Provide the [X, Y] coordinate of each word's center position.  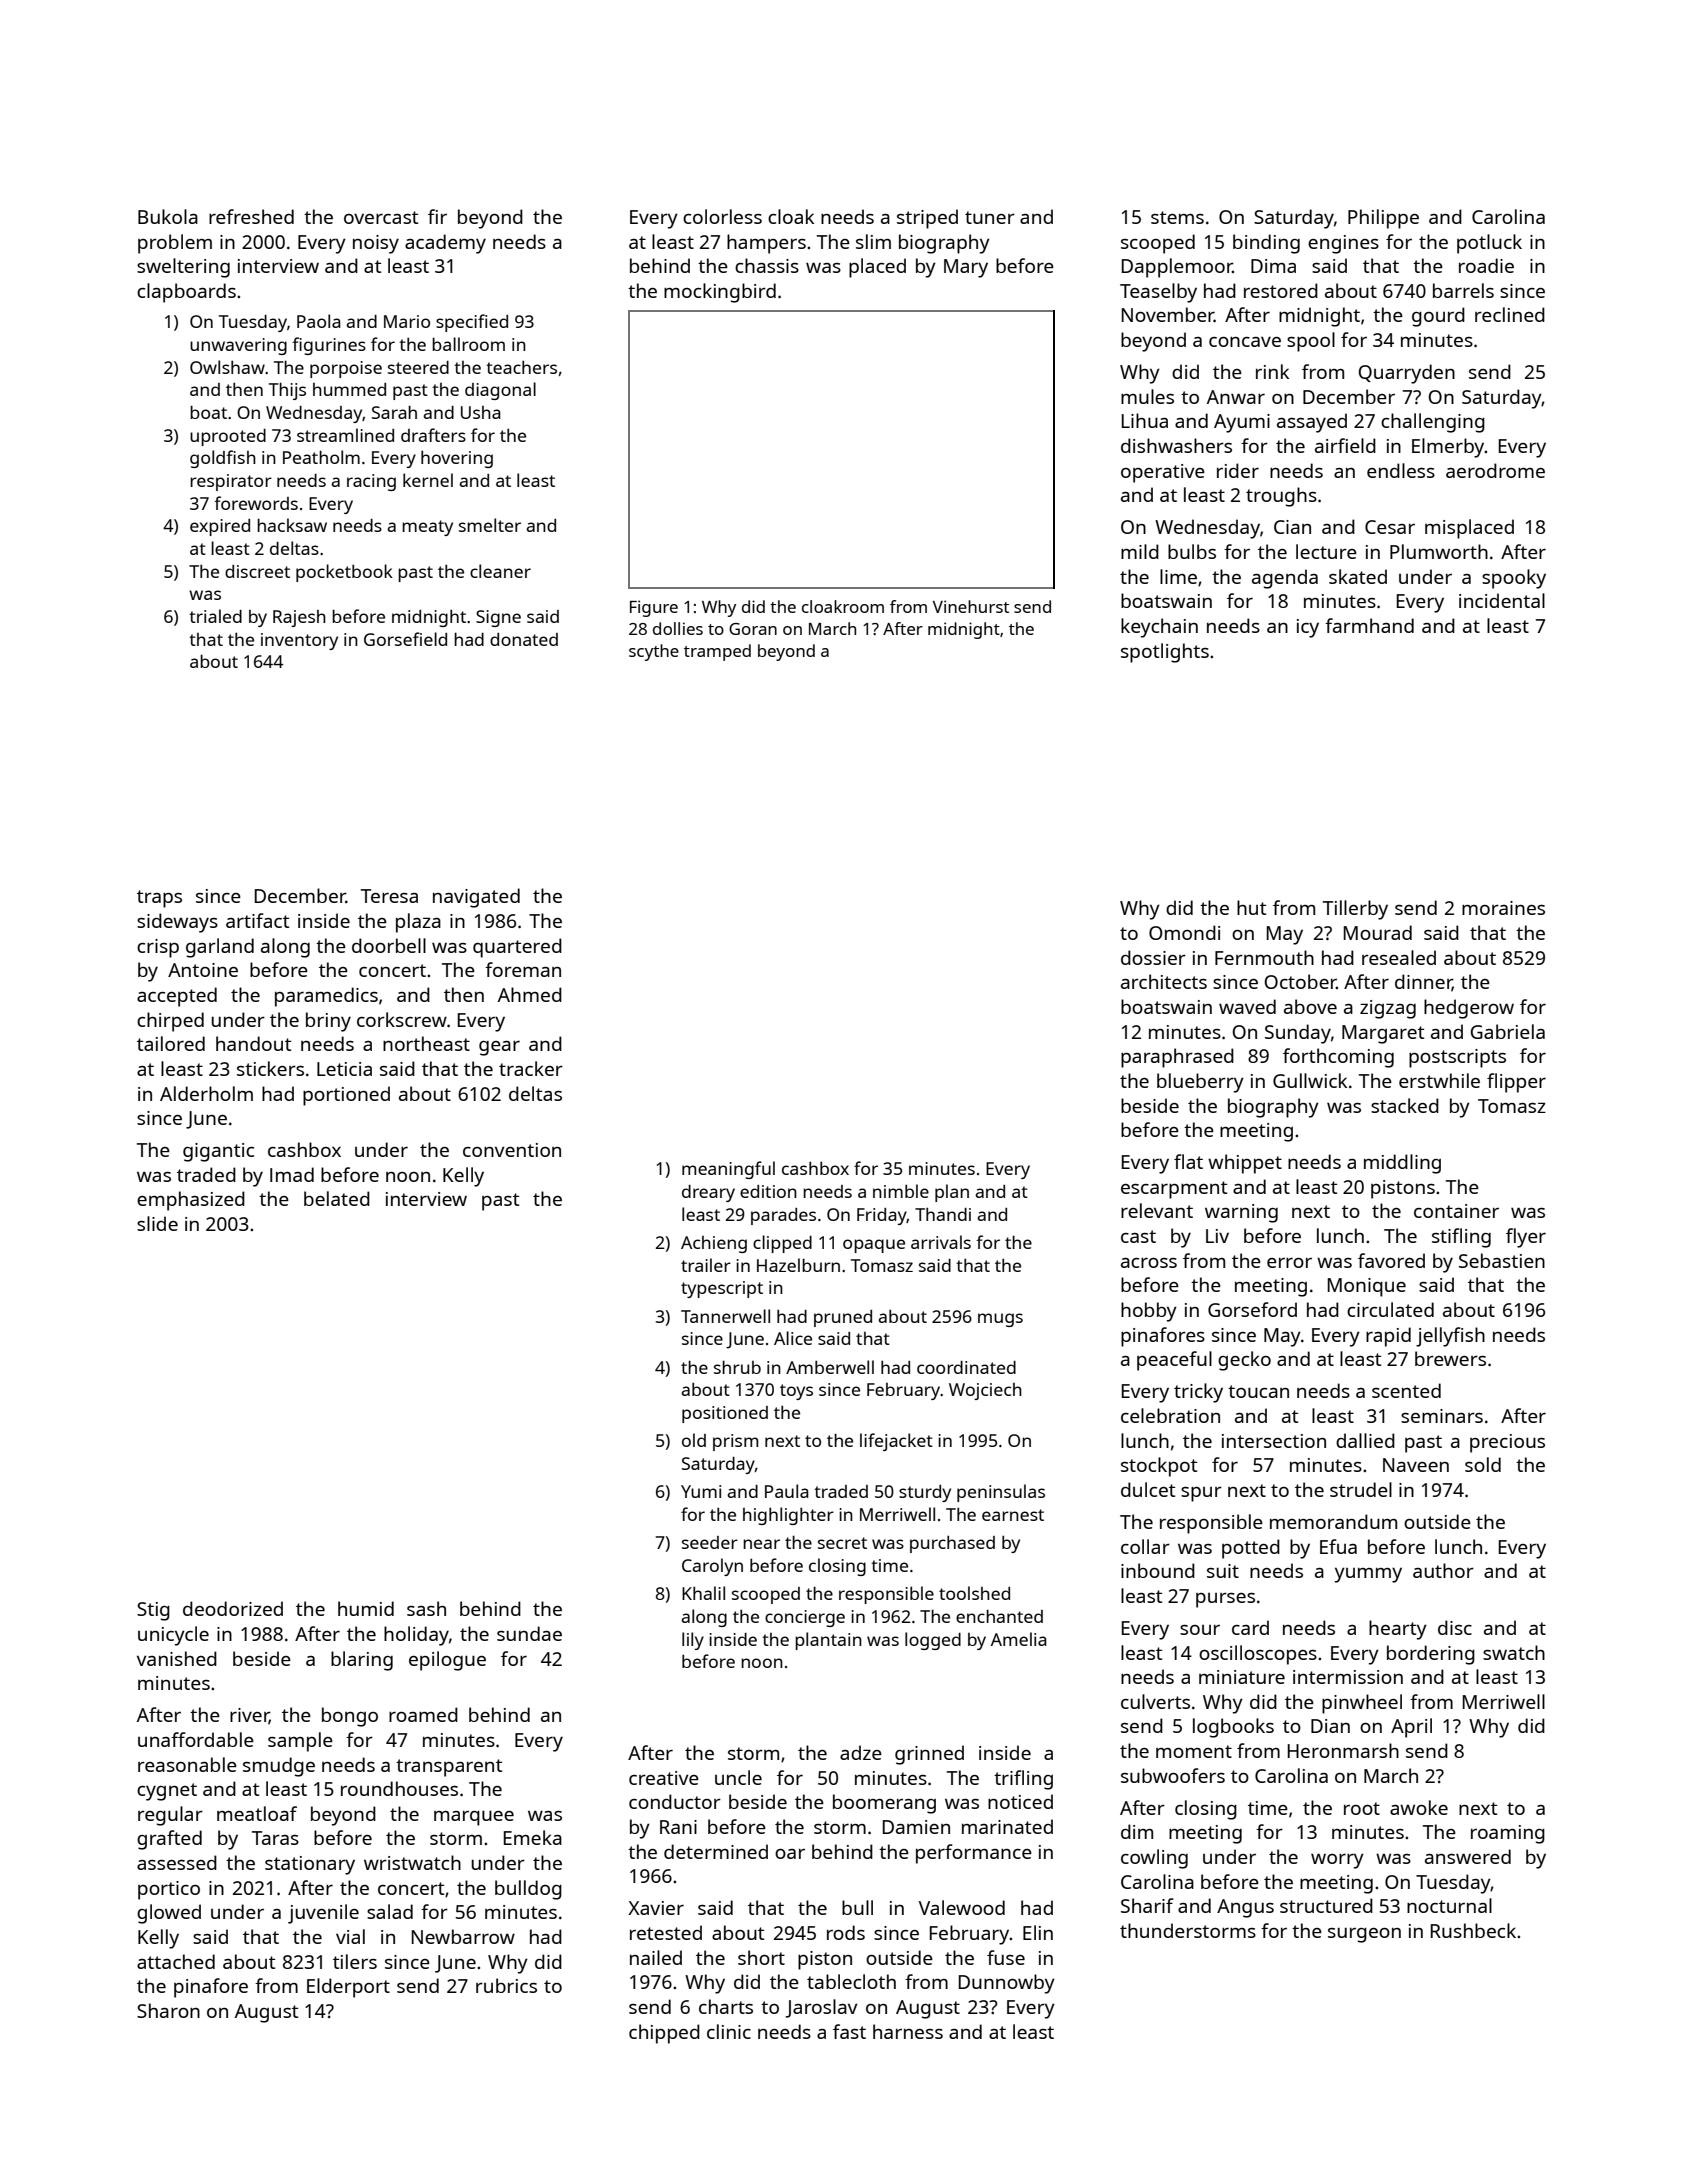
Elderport [348, 1988]
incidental [1502, 600]
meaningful [728, 1170]
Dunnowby [1007, 1984]
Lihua [1145, 420]
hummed [349, 389]
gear [499, 1048]
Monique [1367, 1287]
